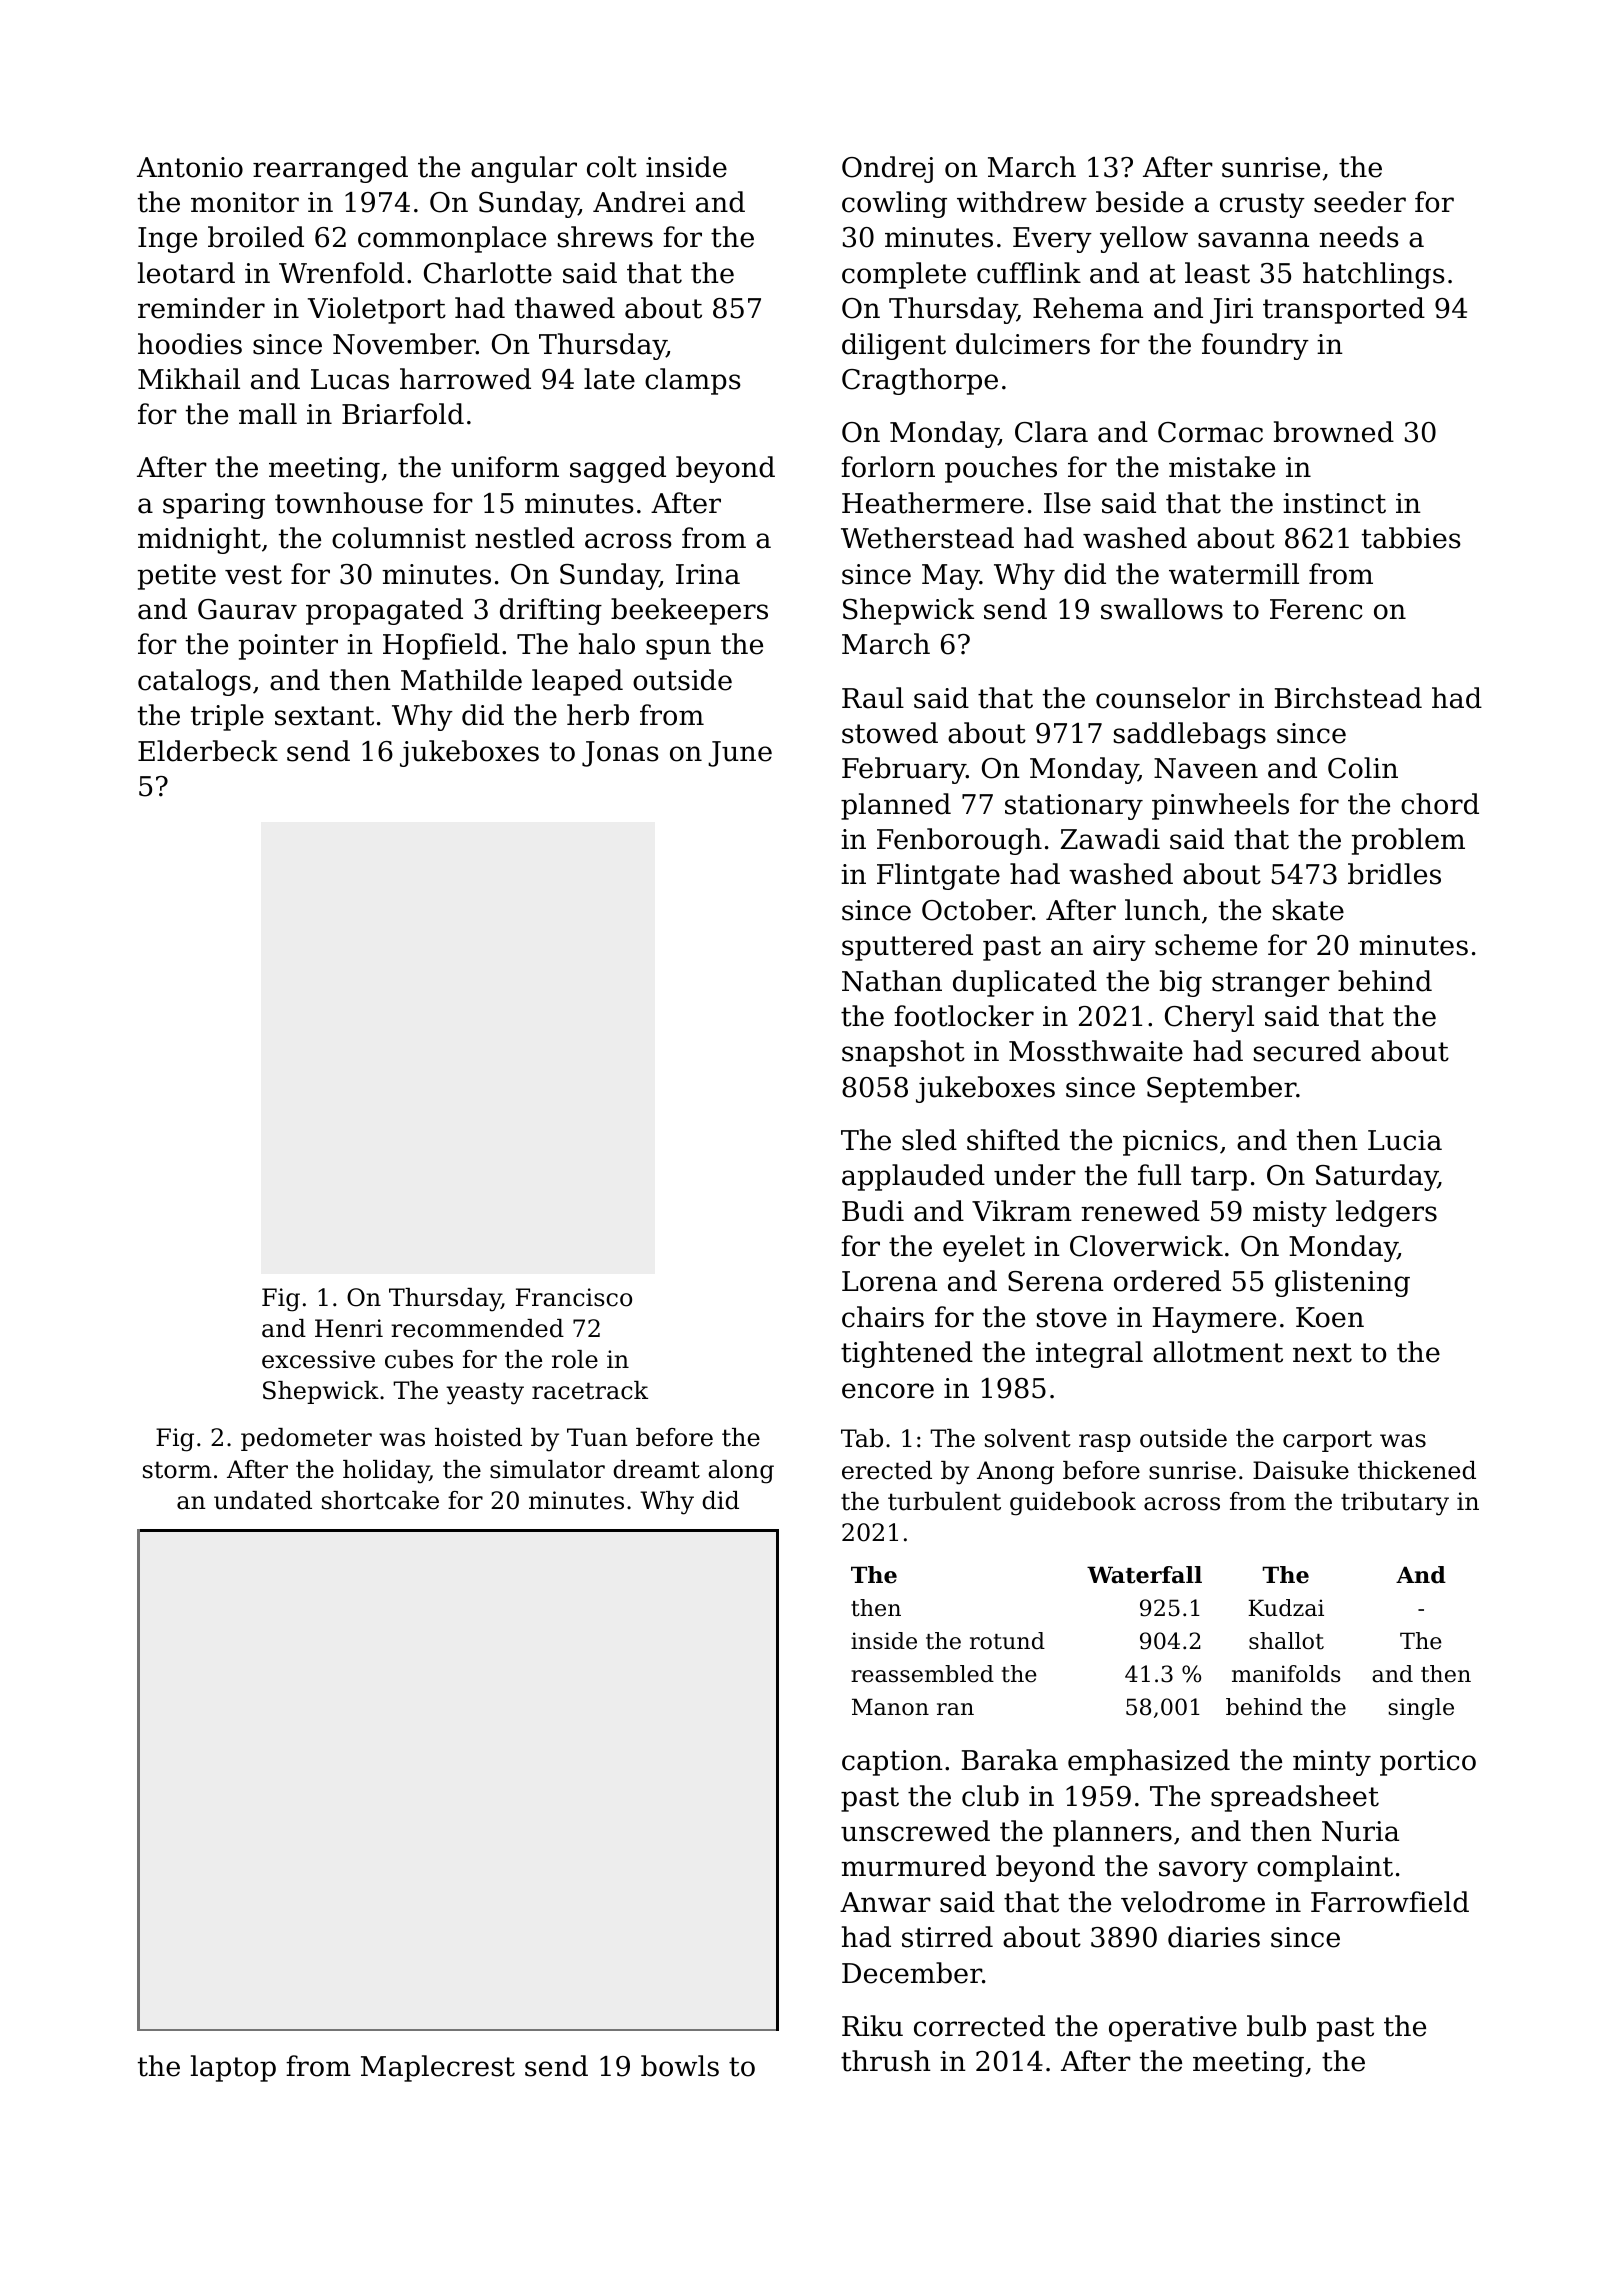 The image size is (1620, 2292). I want to click on Francisco, so click(574, 1297).
